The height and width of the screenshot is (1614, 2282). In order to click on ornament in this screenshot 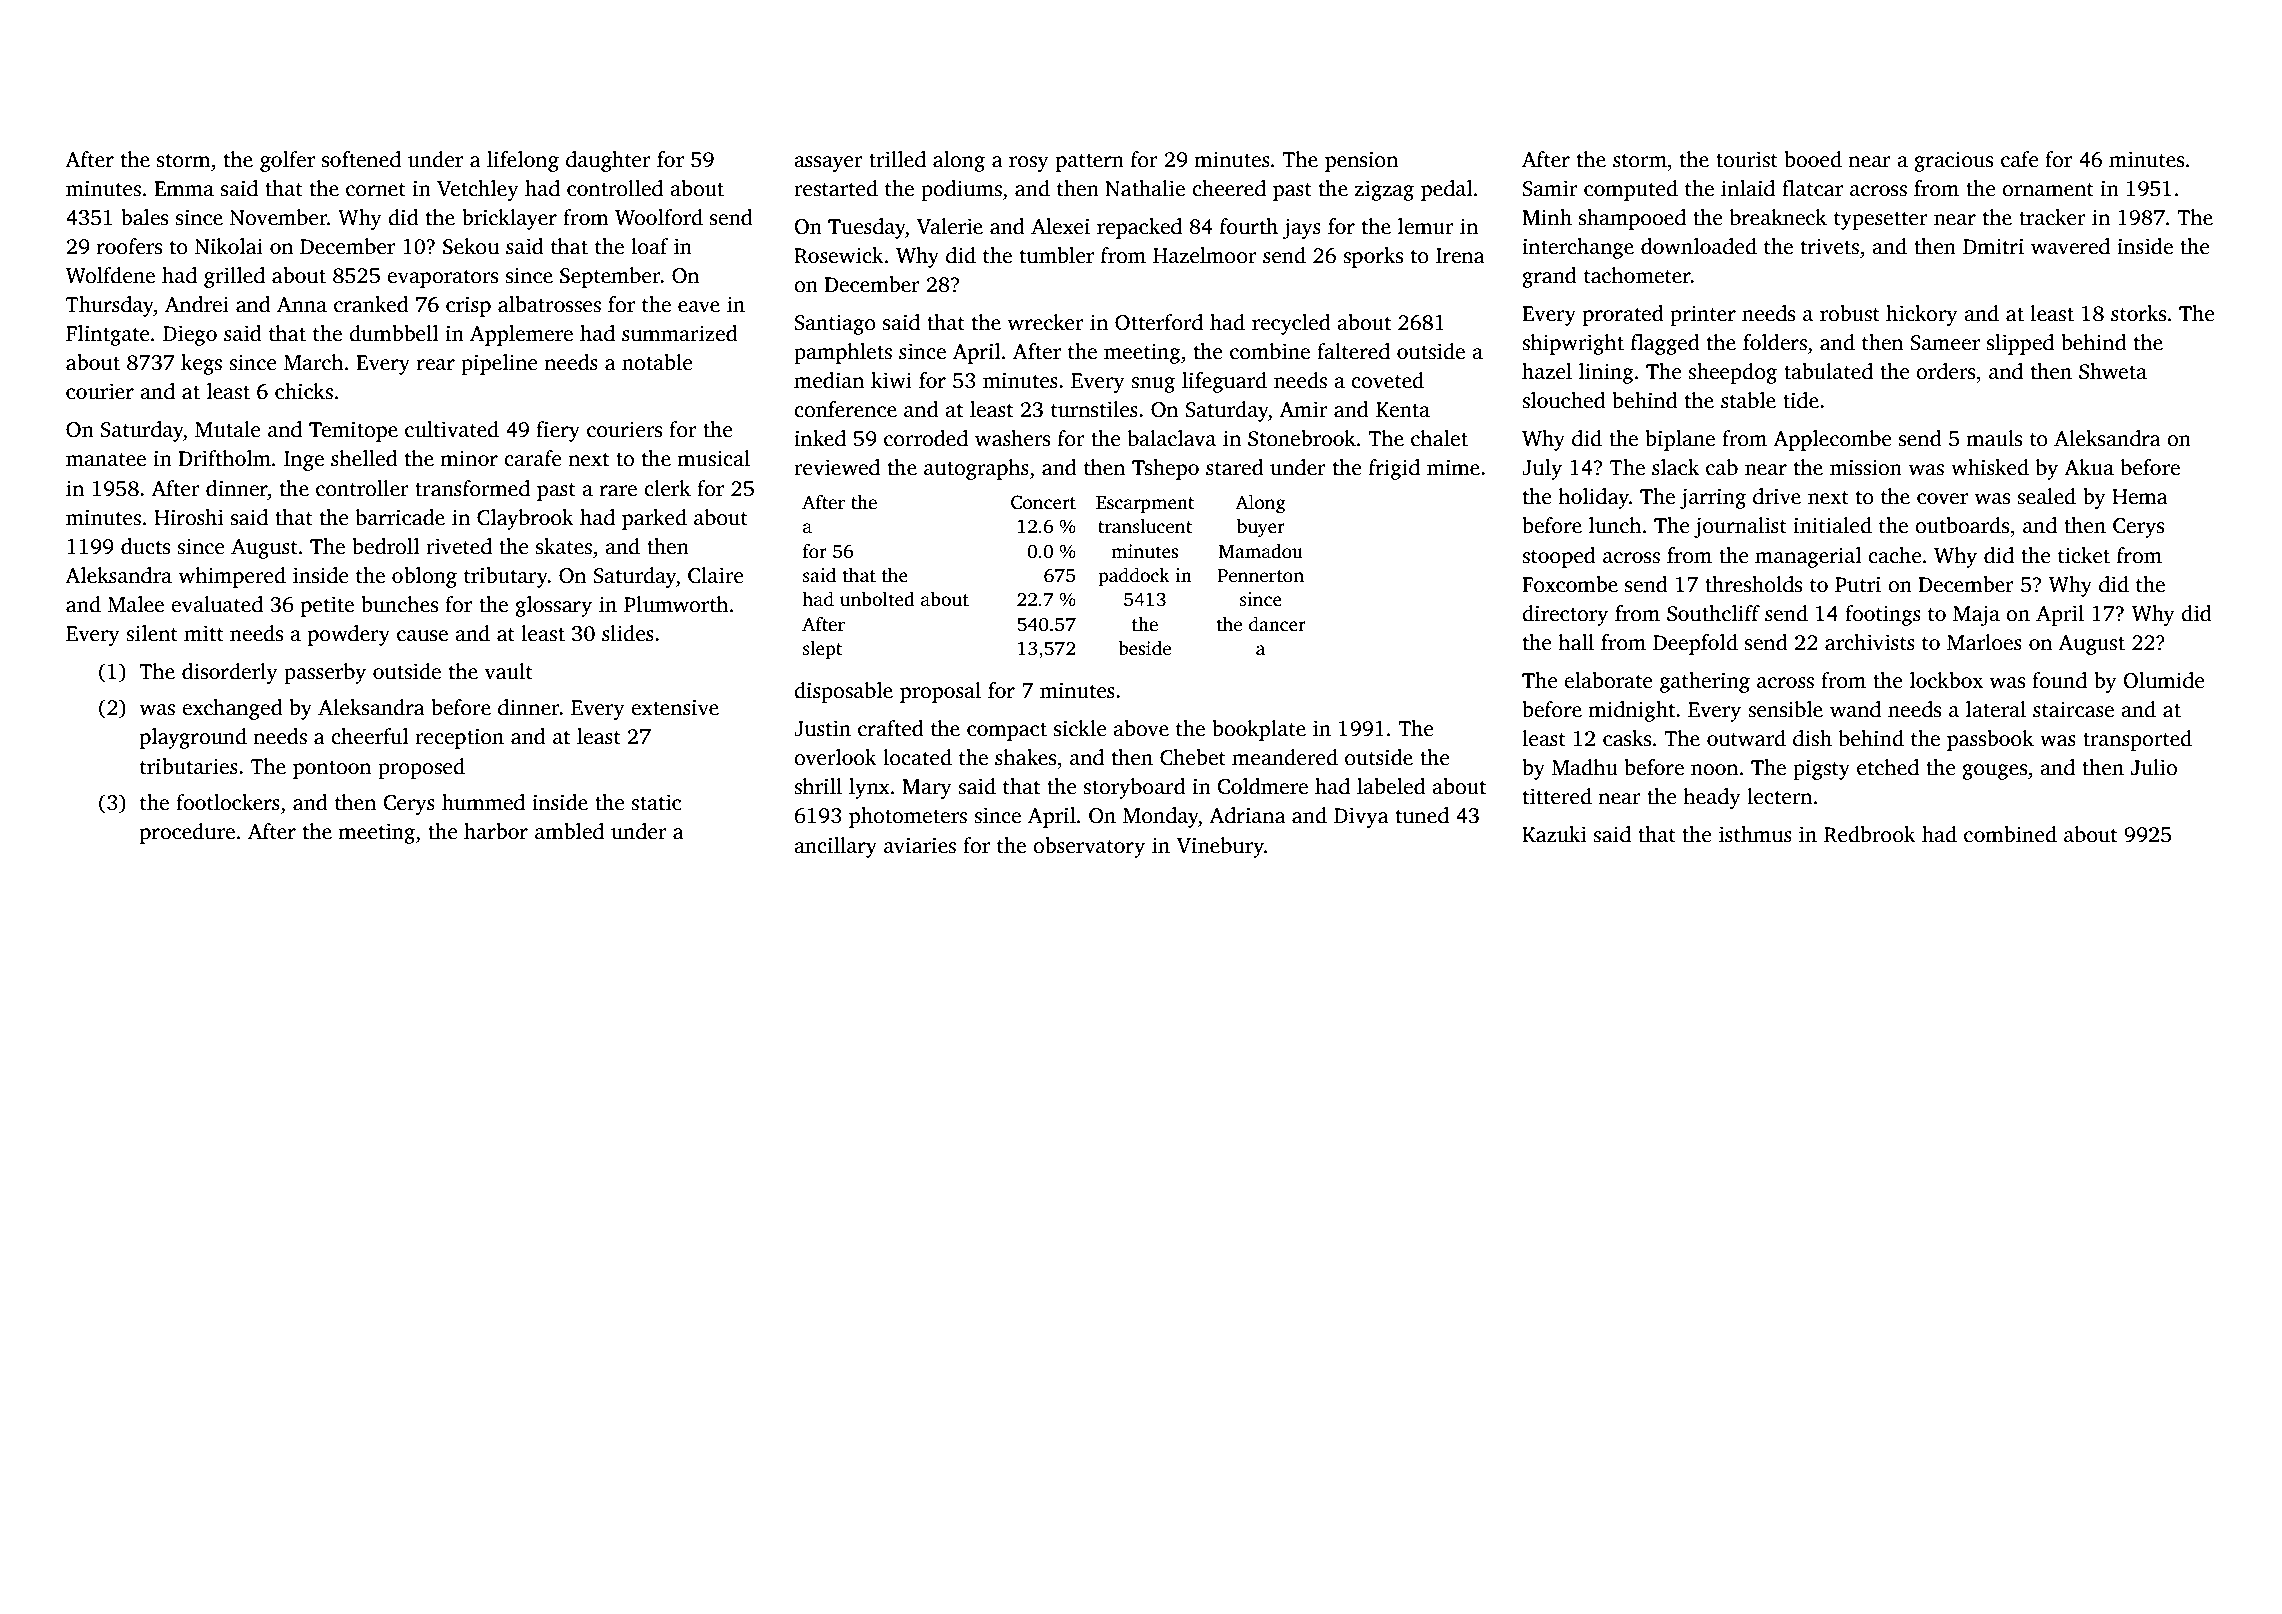, I will do `click(2048, 190)`.
